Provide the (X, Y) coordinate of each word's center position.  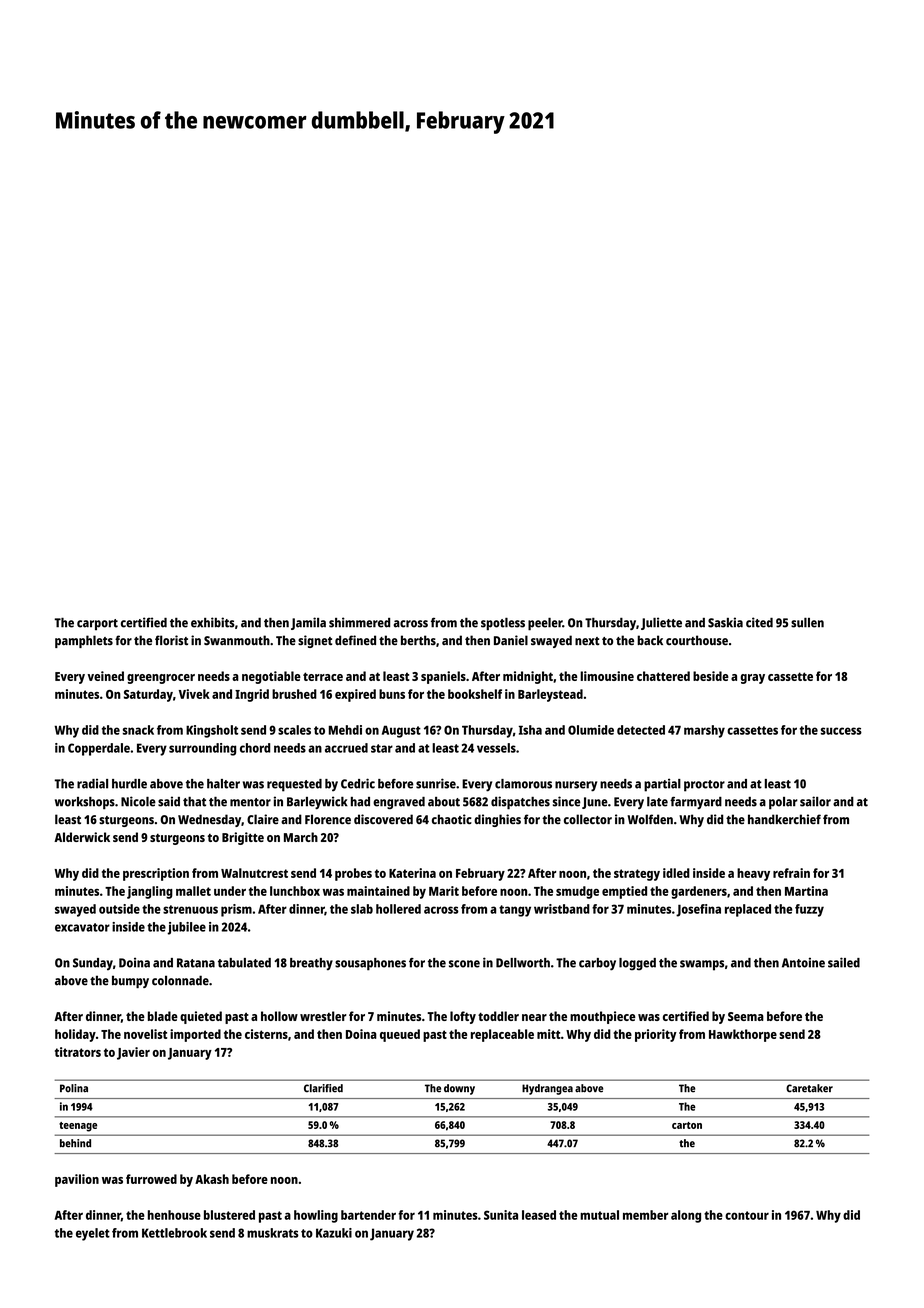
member (645, 1215)
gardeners (699, 892)
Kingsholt (212, 731)
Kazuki (334, 1233)
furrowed (151, 1179)
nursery (576, 786)
